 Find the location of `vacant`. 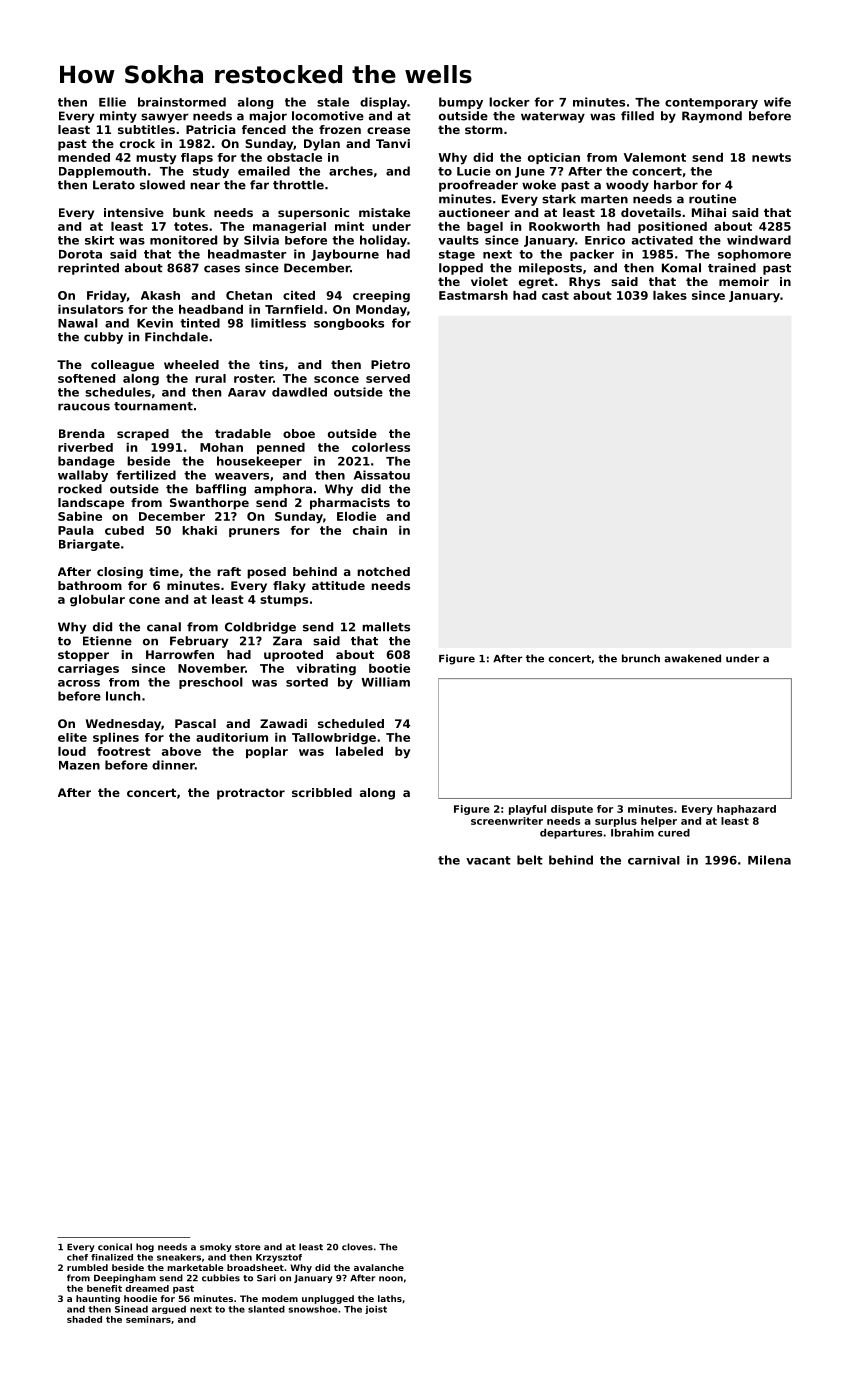

vacant is located at coordinates (488, 860).
